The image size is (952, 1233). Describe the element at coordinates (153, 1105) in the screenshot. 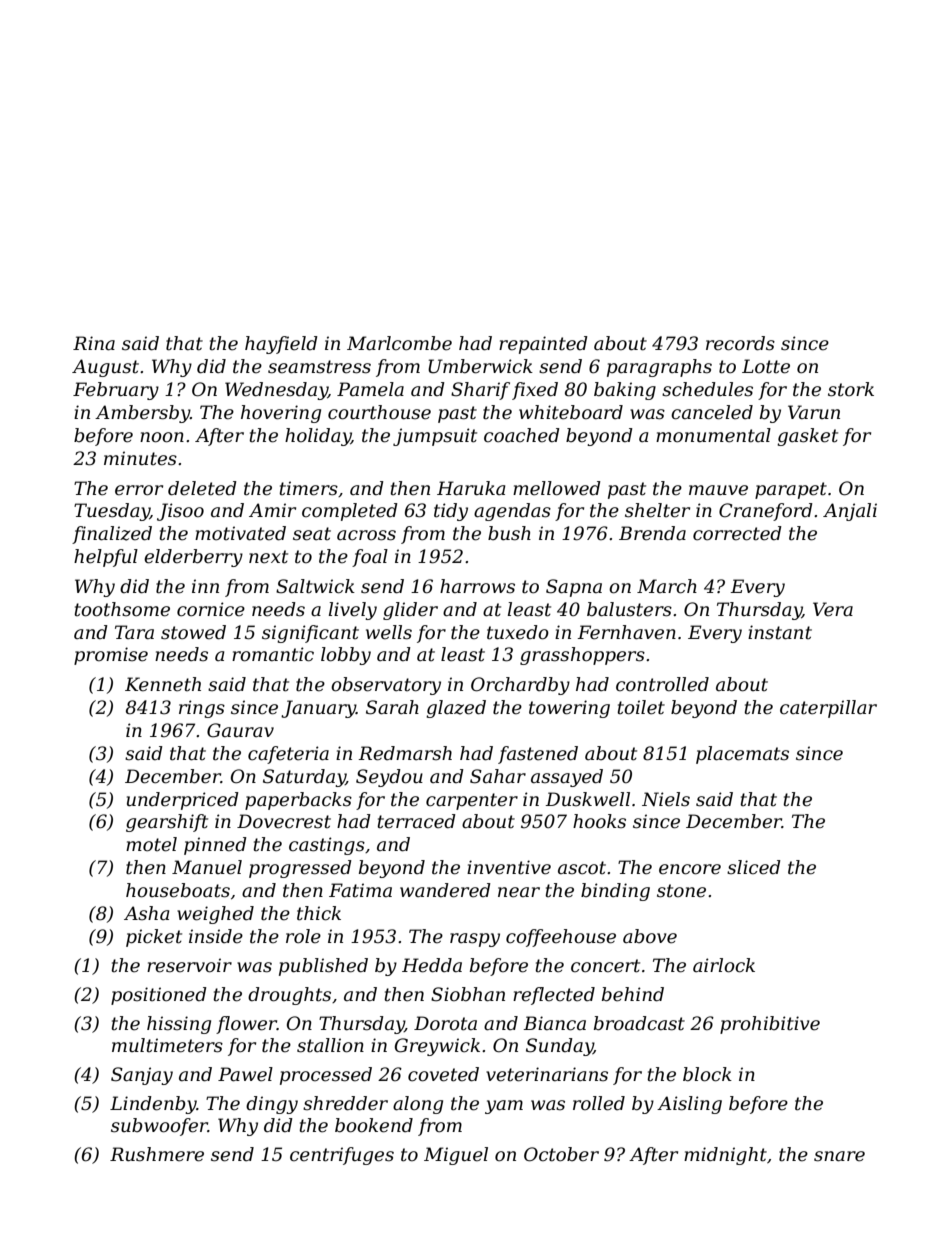

I see `Lindenby` at that location.
